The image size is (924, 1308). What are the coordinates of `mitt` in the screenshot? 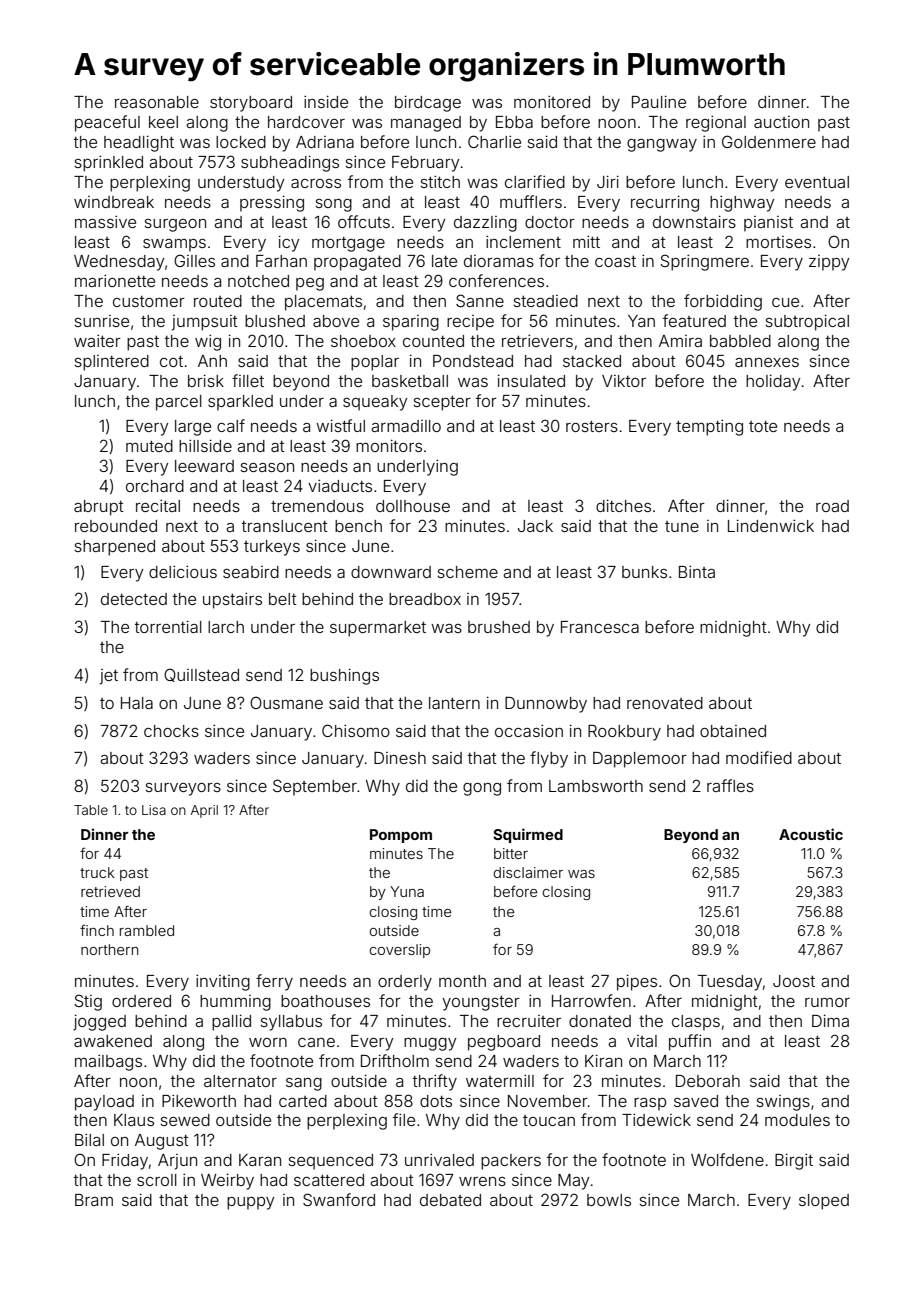 It's located at (586, 241).
